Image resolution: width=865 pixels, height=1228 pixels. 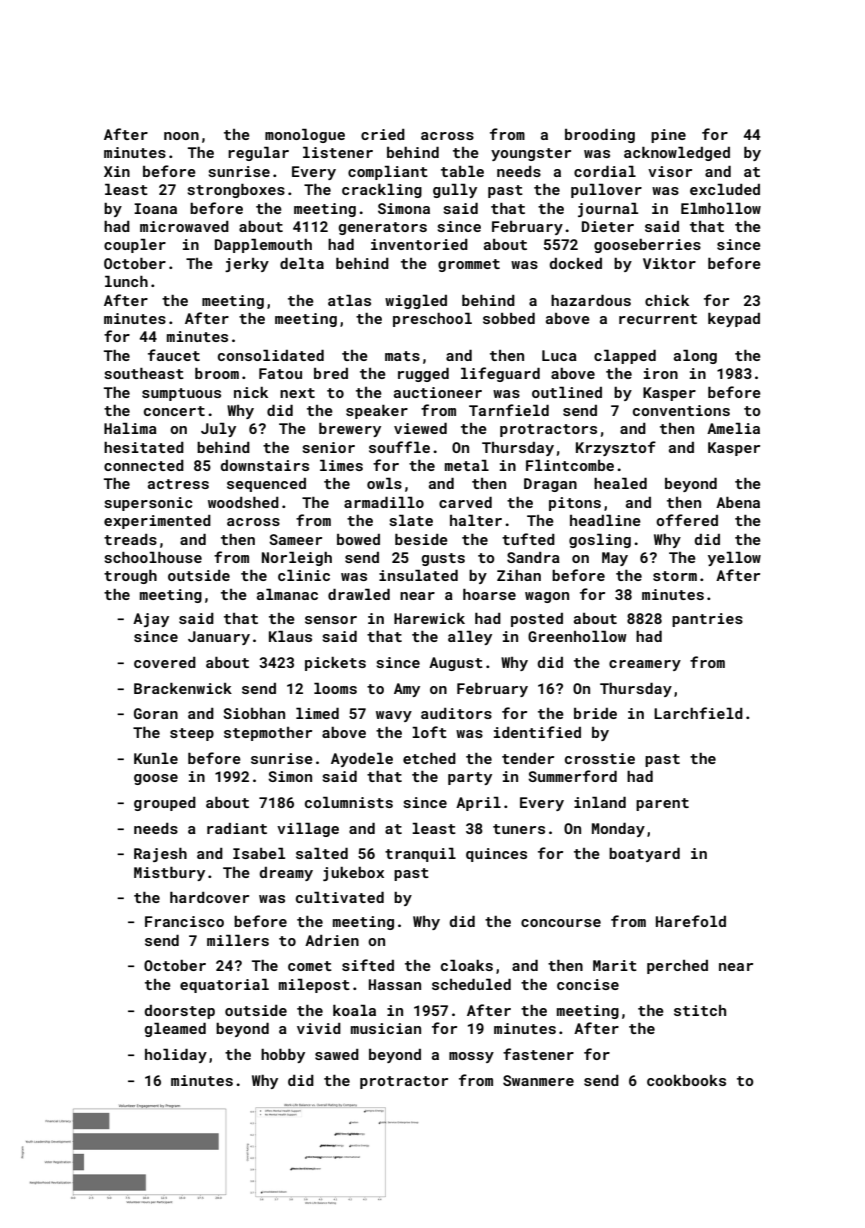 I want to click on youngster, so click(x=531, y=154).
